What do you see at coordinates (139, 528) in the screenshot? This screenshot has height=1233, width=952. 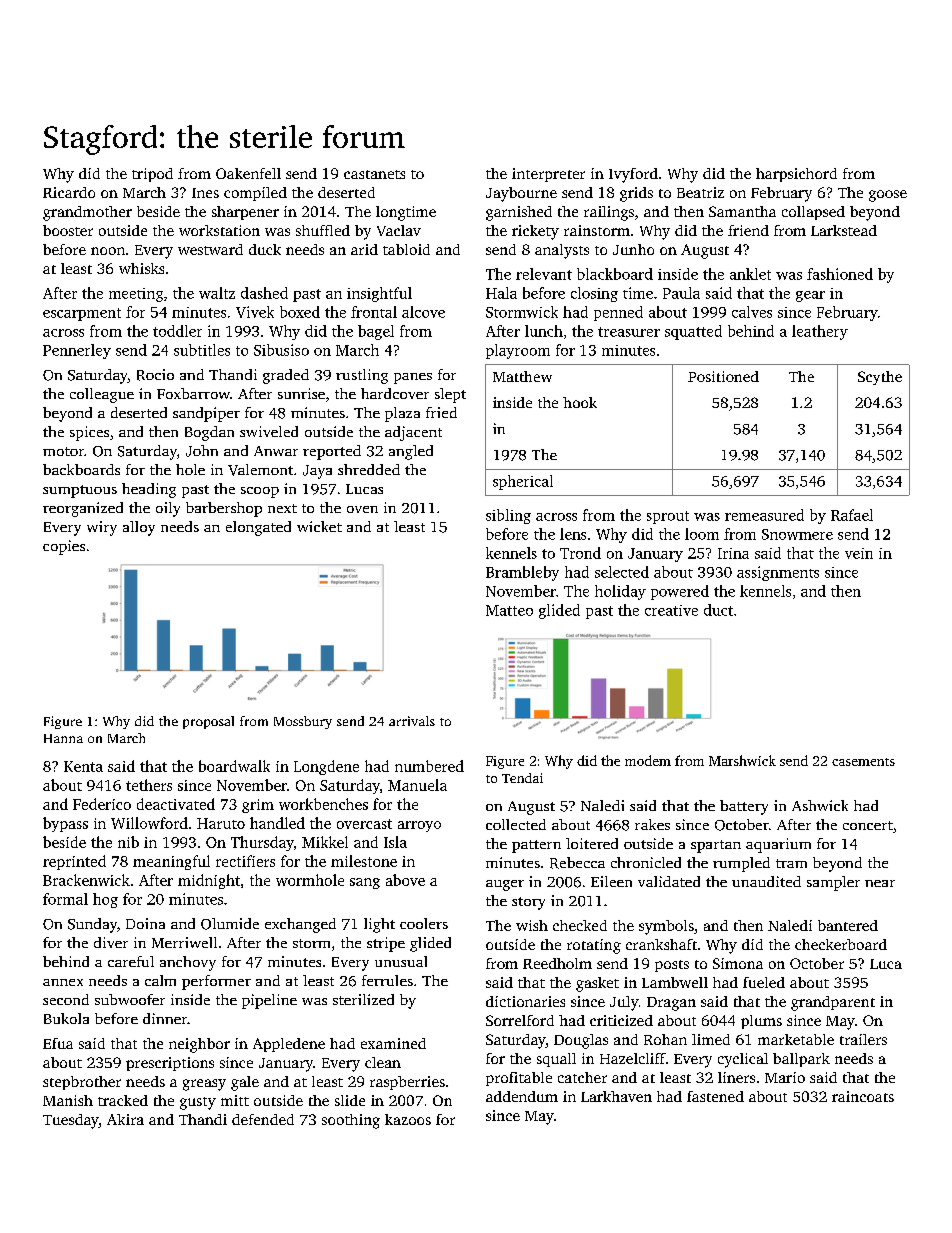 I see `alloy` at bounding box center [139, 528].
